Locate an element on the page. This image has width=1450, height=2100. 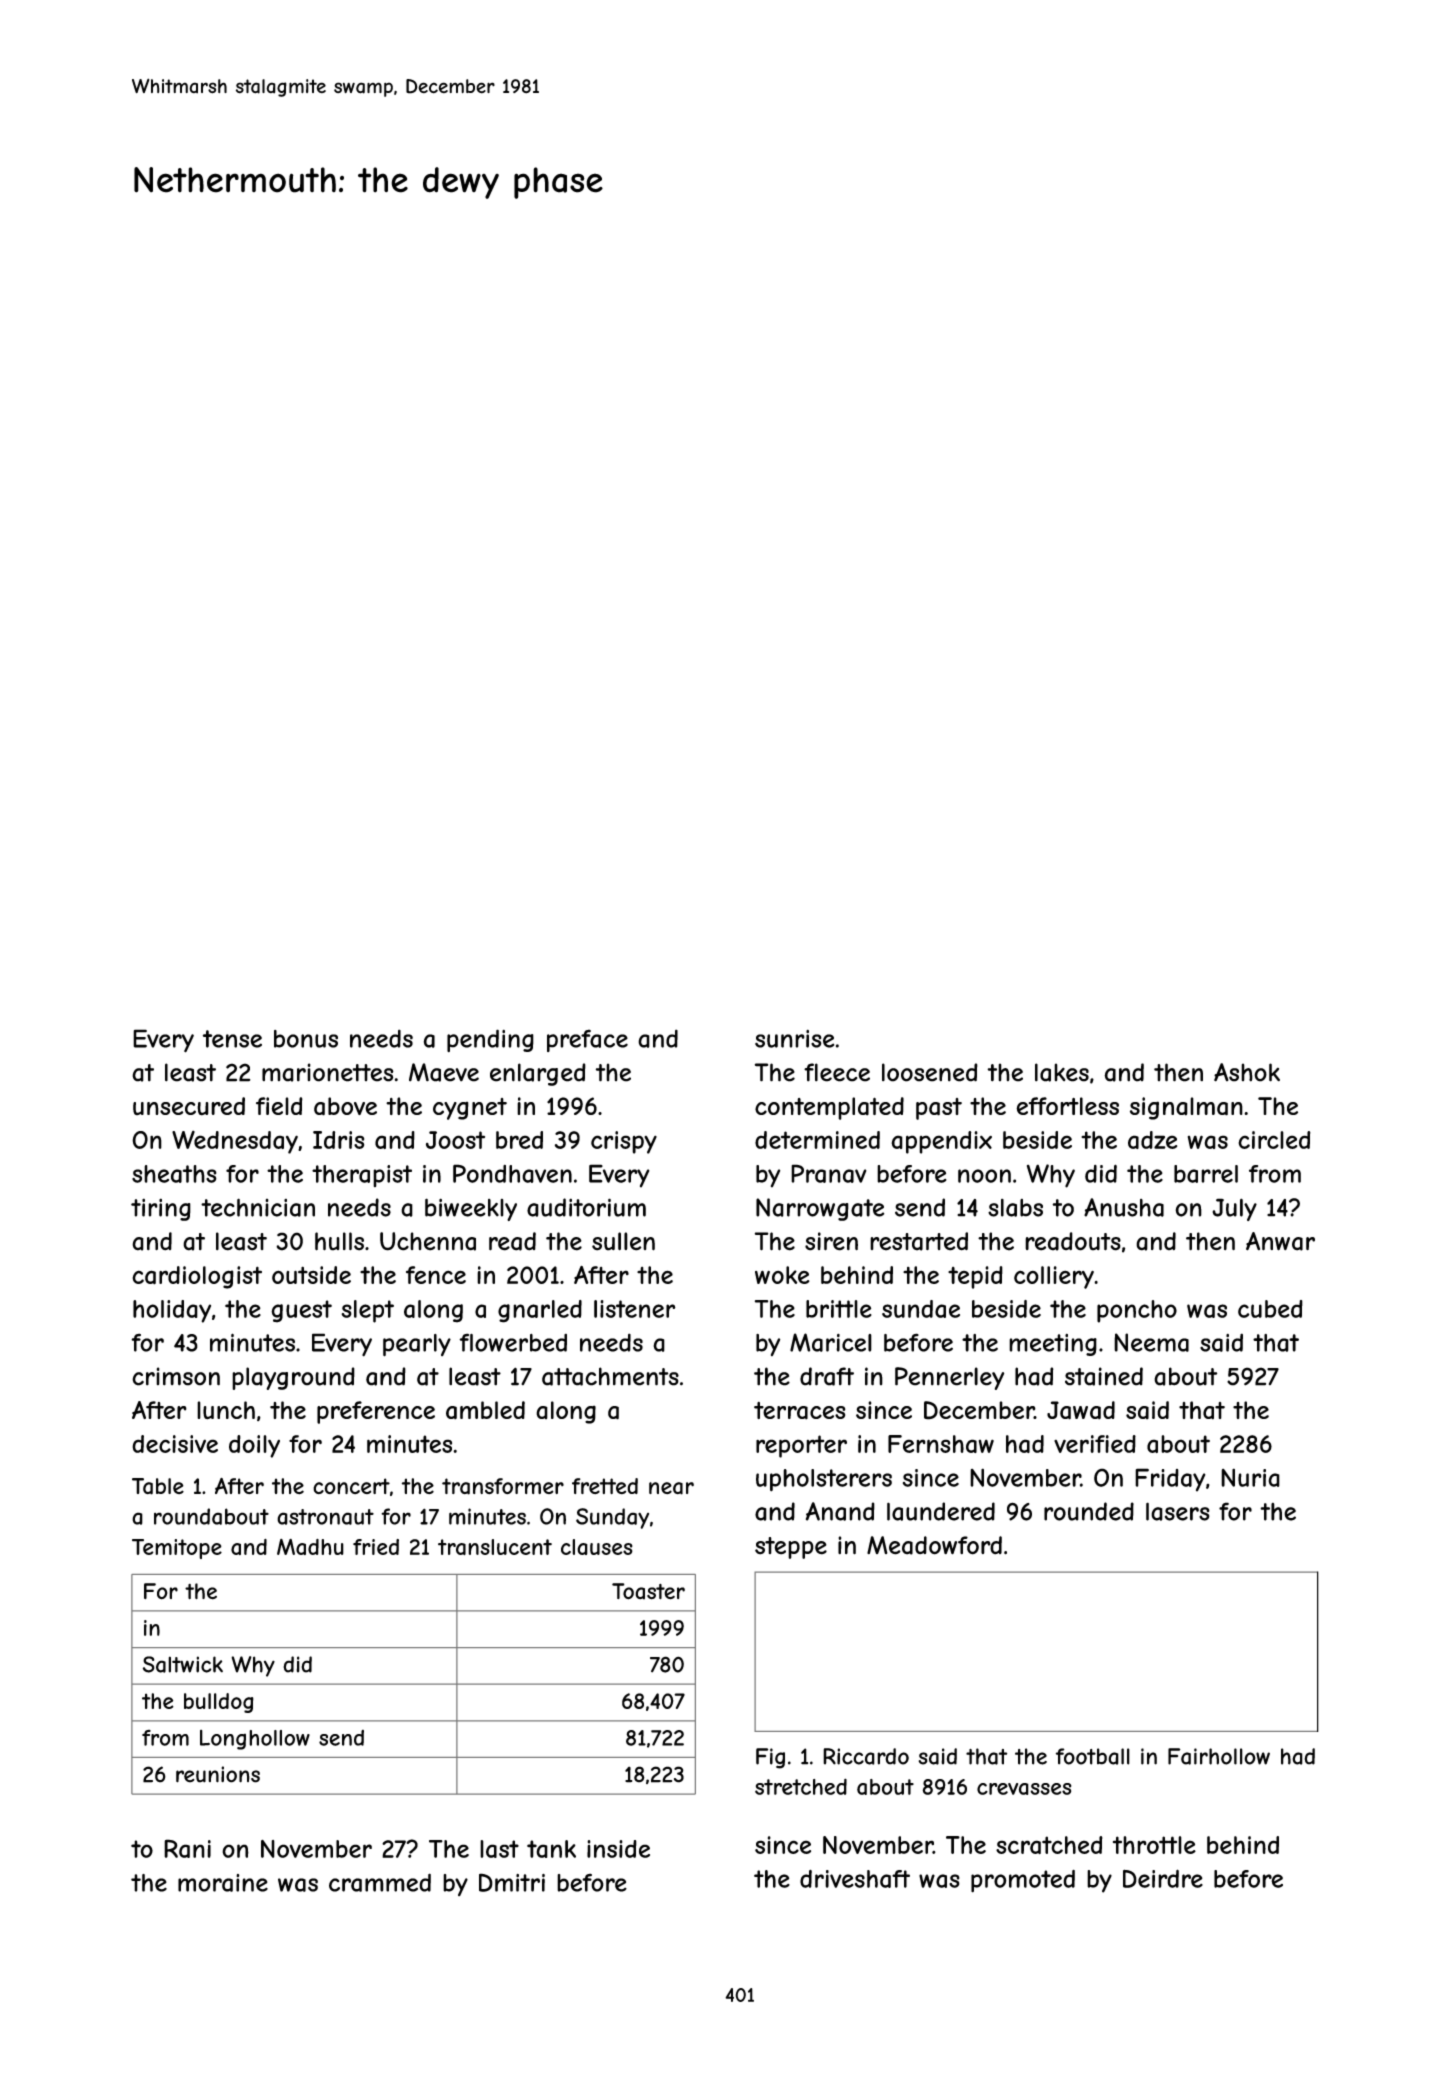
sunrise is located at coordinates (794, 1039).
